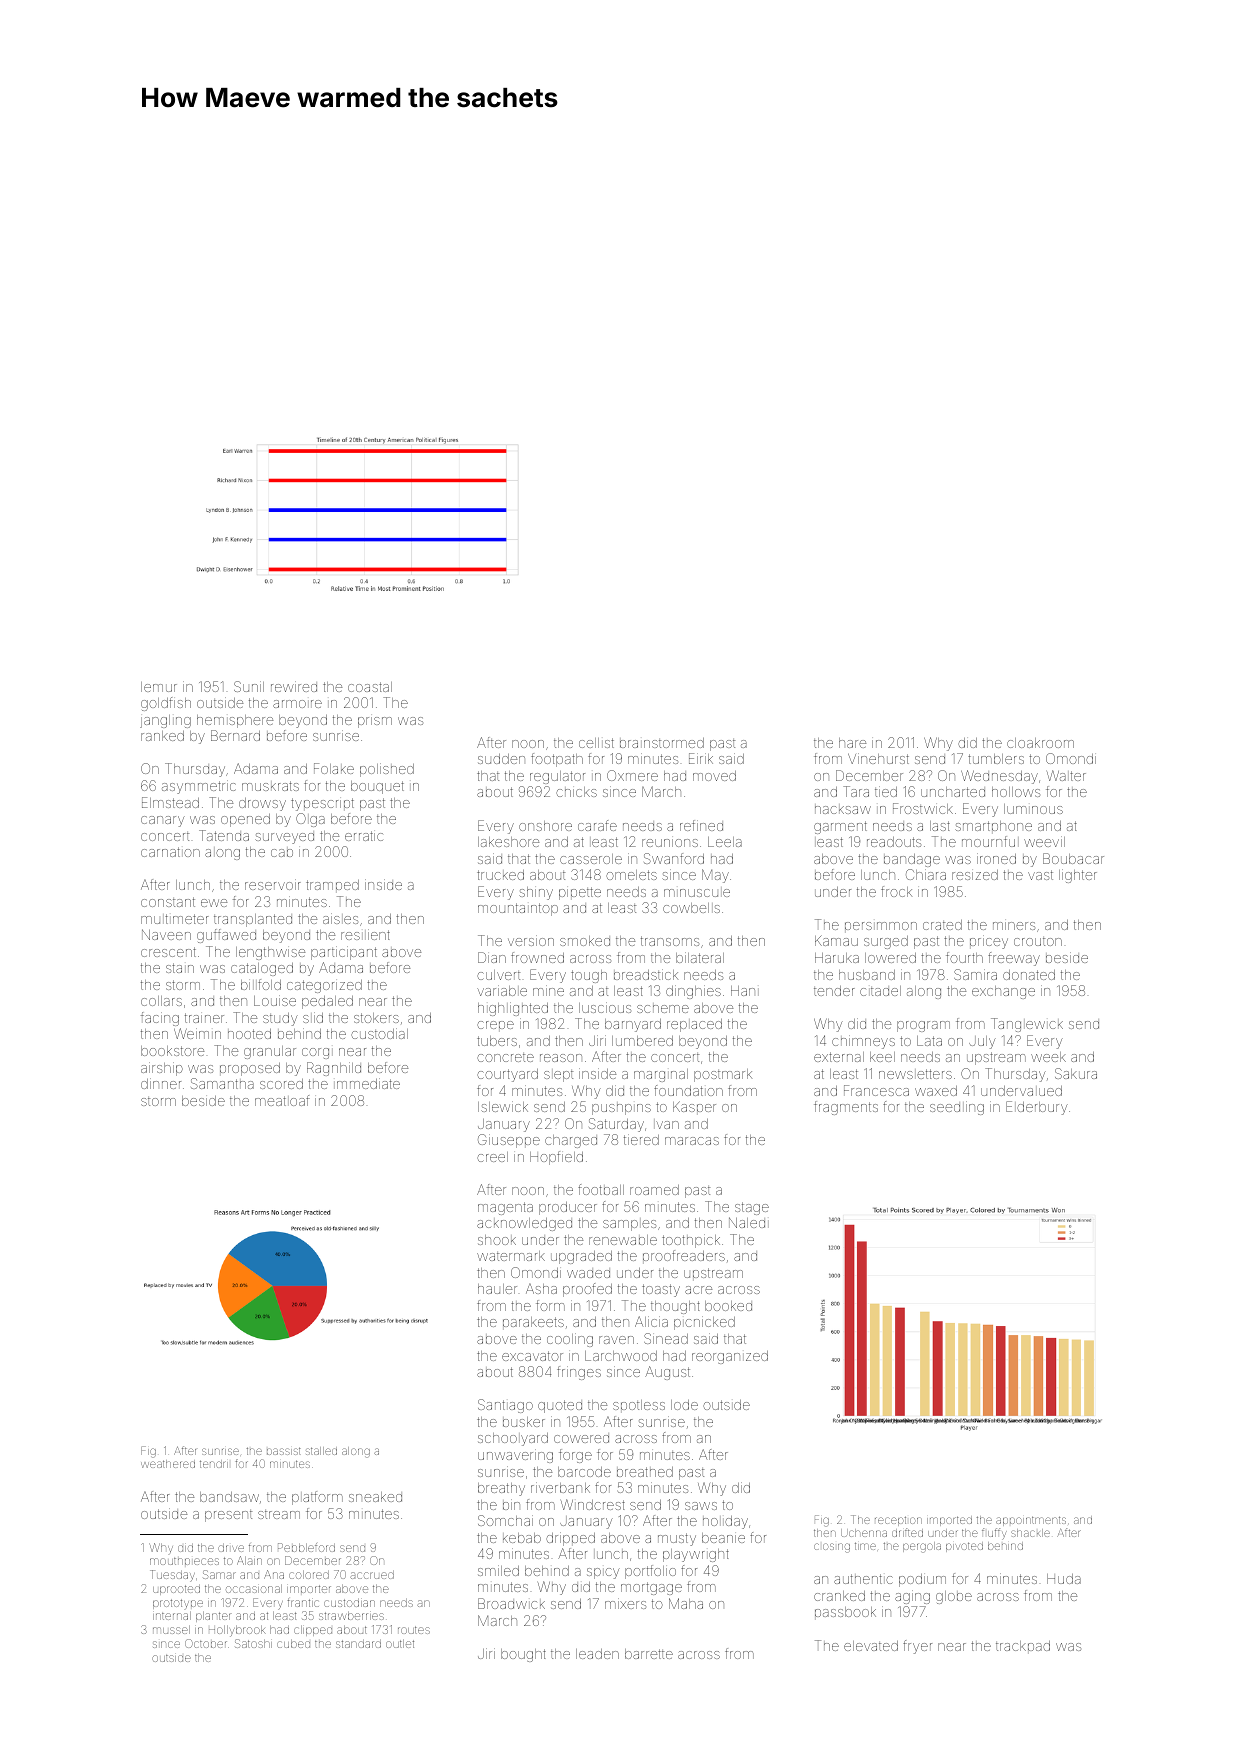 This page has height=1763, width=1247. What do you see at coordinates (852, 743) in the page?
I see `hare` at bounding box center [852, 743].
